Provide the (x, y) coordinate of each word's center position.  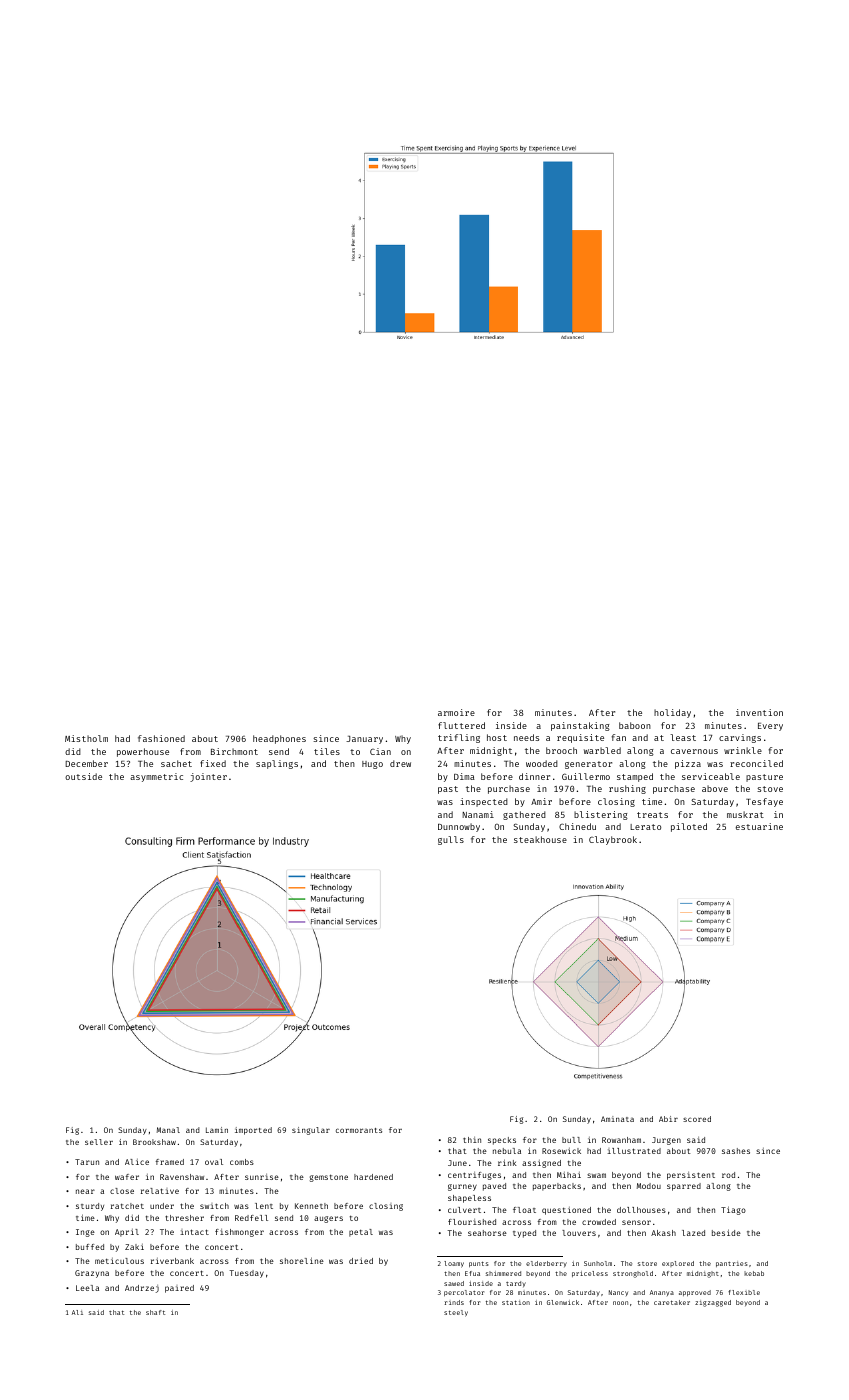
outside (83, 776)
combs (242, 1162)
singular (311, 1131)
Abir (668, 1119)
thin (472, 1140)
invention (759, 712)
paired (179, 1289)
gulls (451, 840)
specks (502, 1141)
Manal (168, 1130)
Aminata (617, 1119)
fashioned (161, 738)
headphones (279, 739)
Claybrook (613, 840)
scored (697, 1119)
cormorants (359, 1130)
